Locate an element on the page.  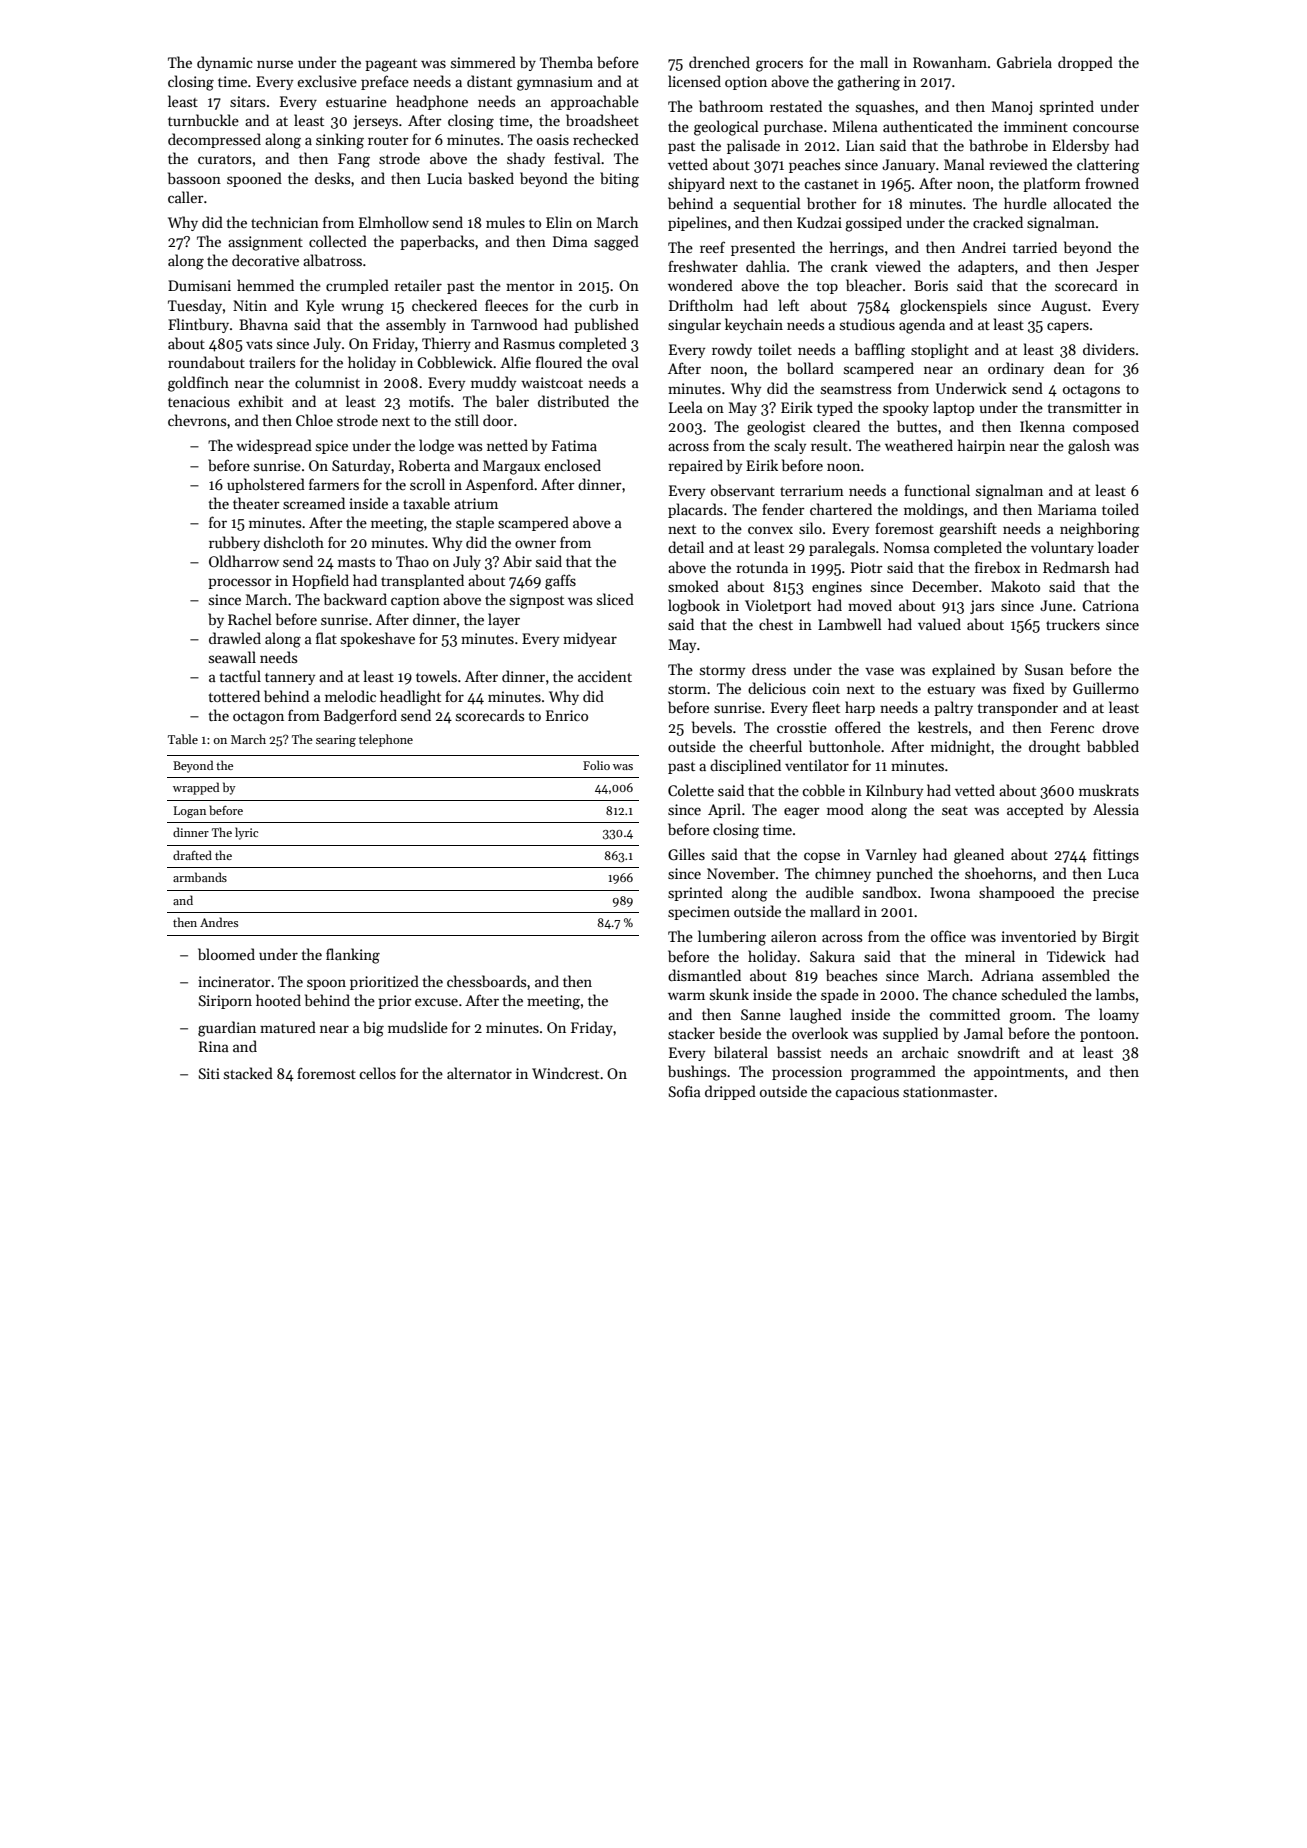
fixed is located at coordinates (1029, 688).
